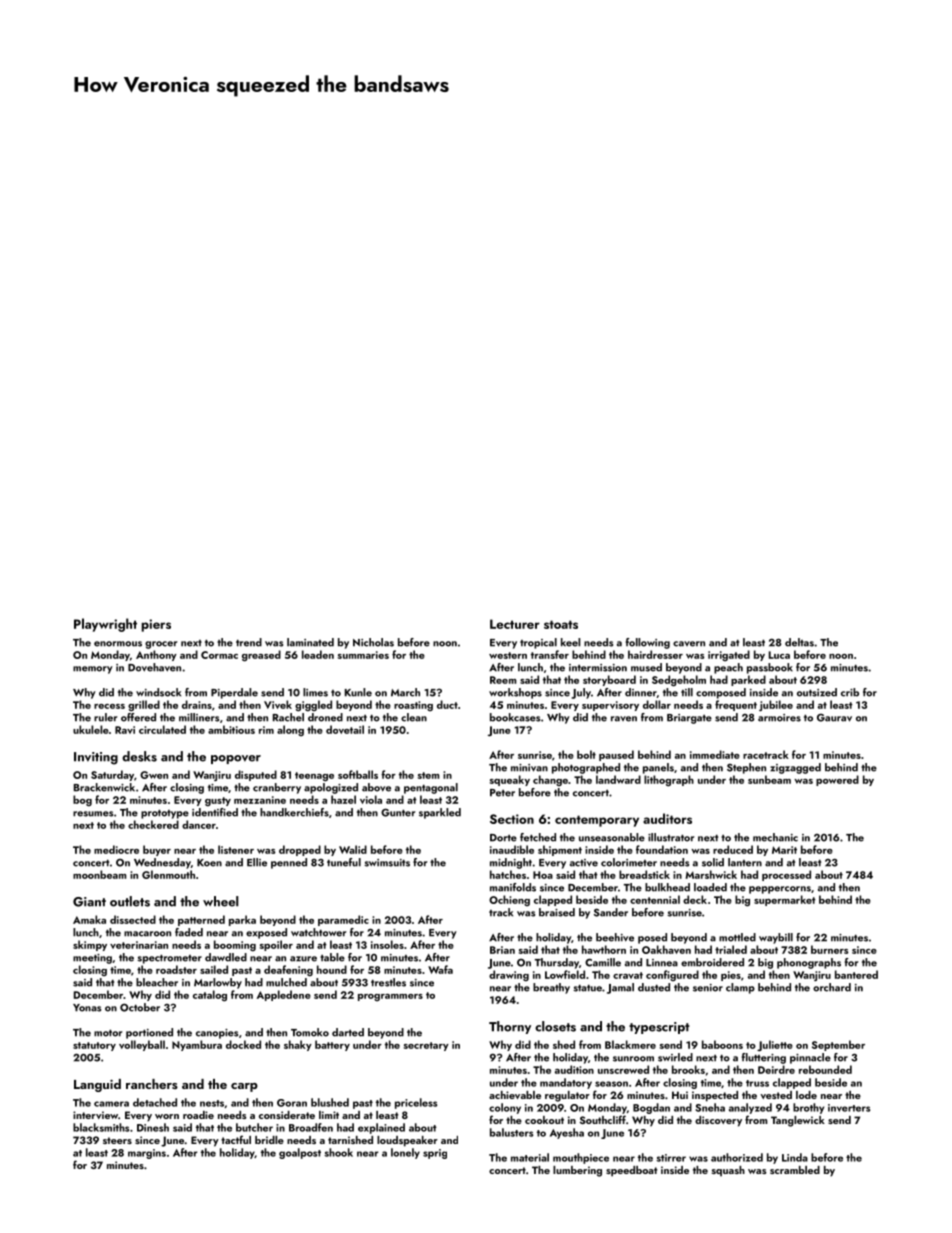 The height and width of the page is (1233, 952). What do you see at coordinates (715, 754) in the page?
I see `immediate` at bounding box center [715, 754].
